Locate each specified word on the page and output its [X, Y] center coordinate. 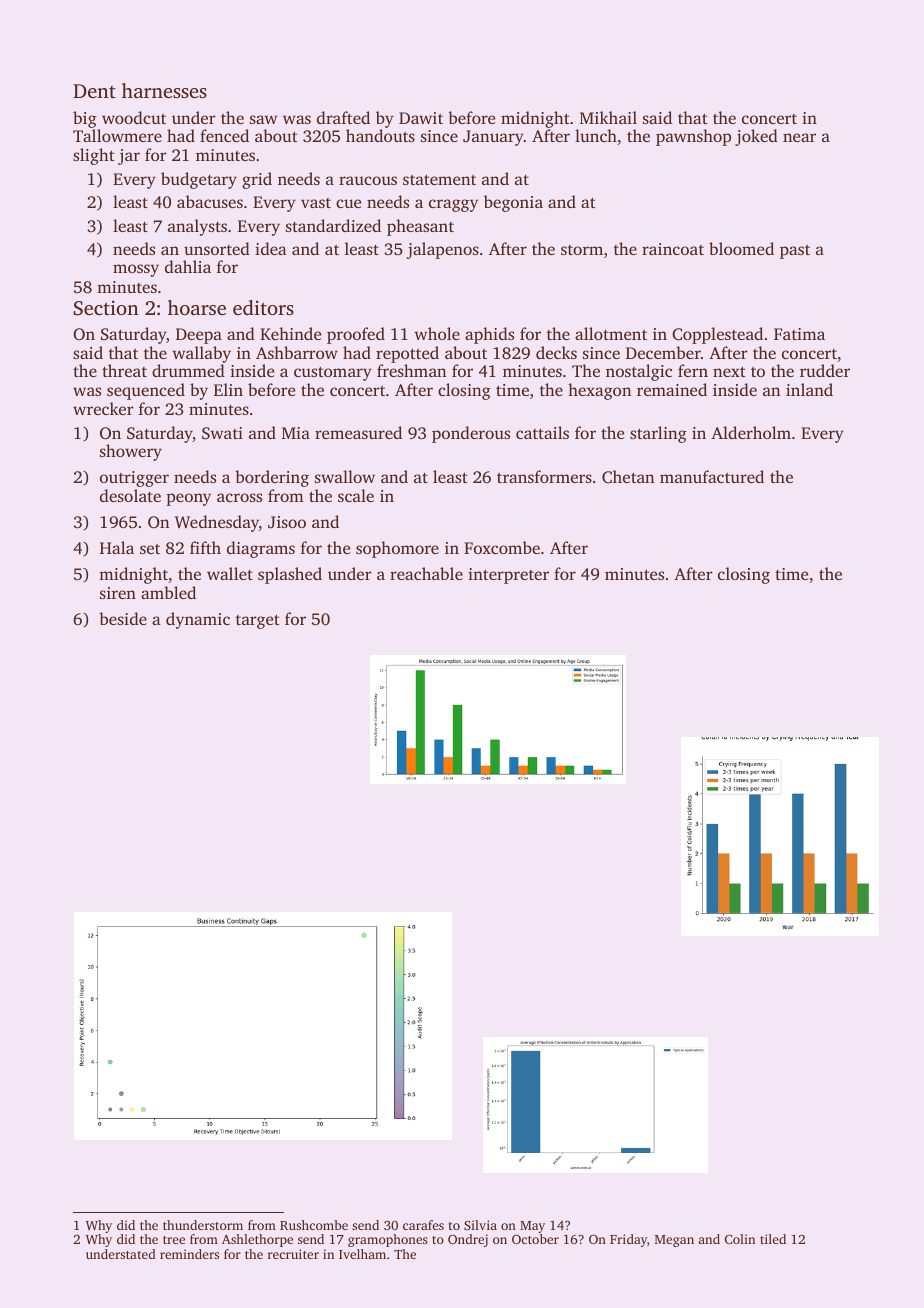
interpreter [508, 576]
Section [106, 308]
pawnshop [693, 137]
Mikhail [608, 117]
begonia [513, 203]
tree [174, 1240]
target [258, 622]
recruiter [293, 1254]
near [799, 137]
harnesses [164, 90]
